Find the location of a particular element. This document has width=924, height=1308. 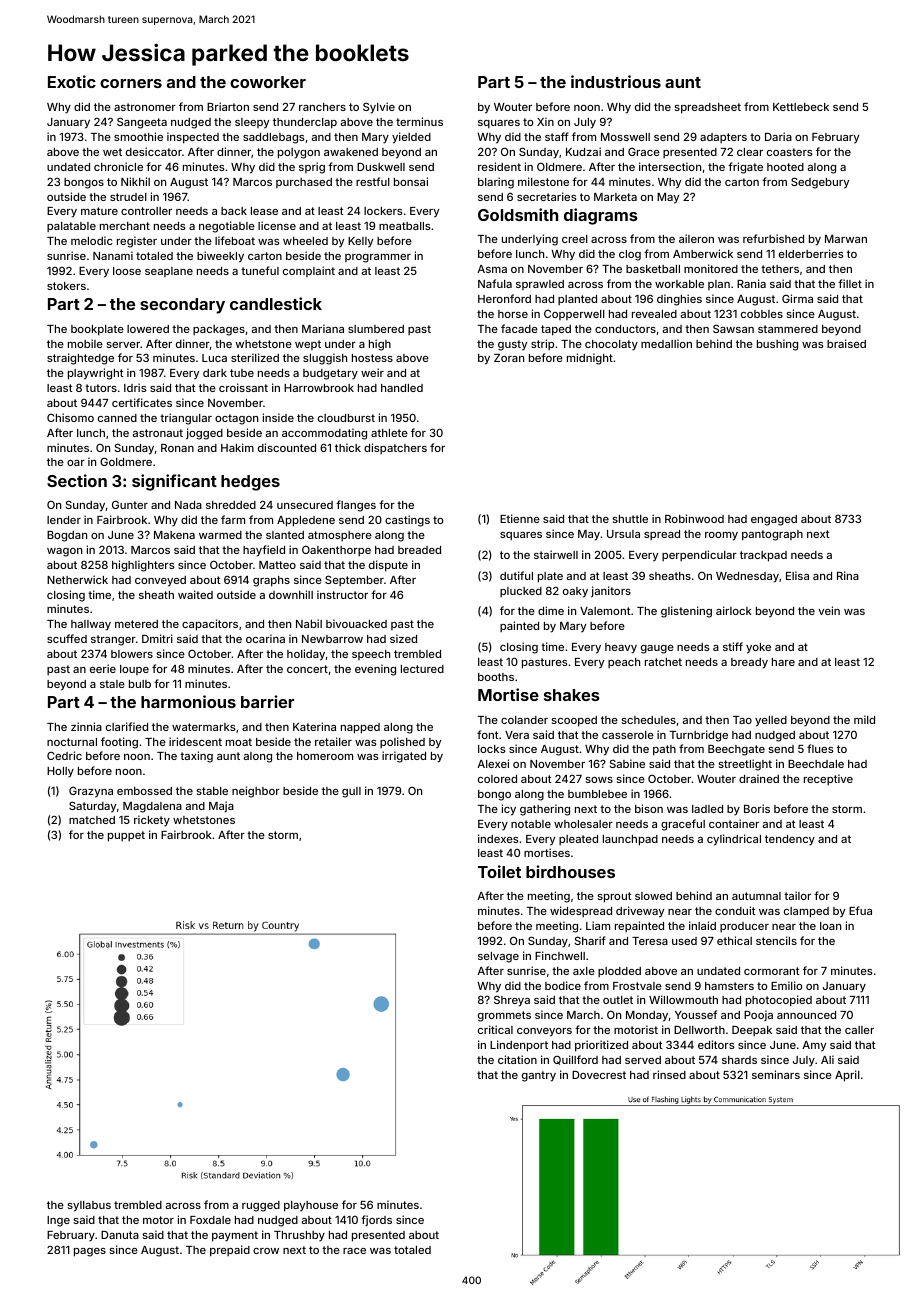

dinghies is located at coordinates (679, 300).
